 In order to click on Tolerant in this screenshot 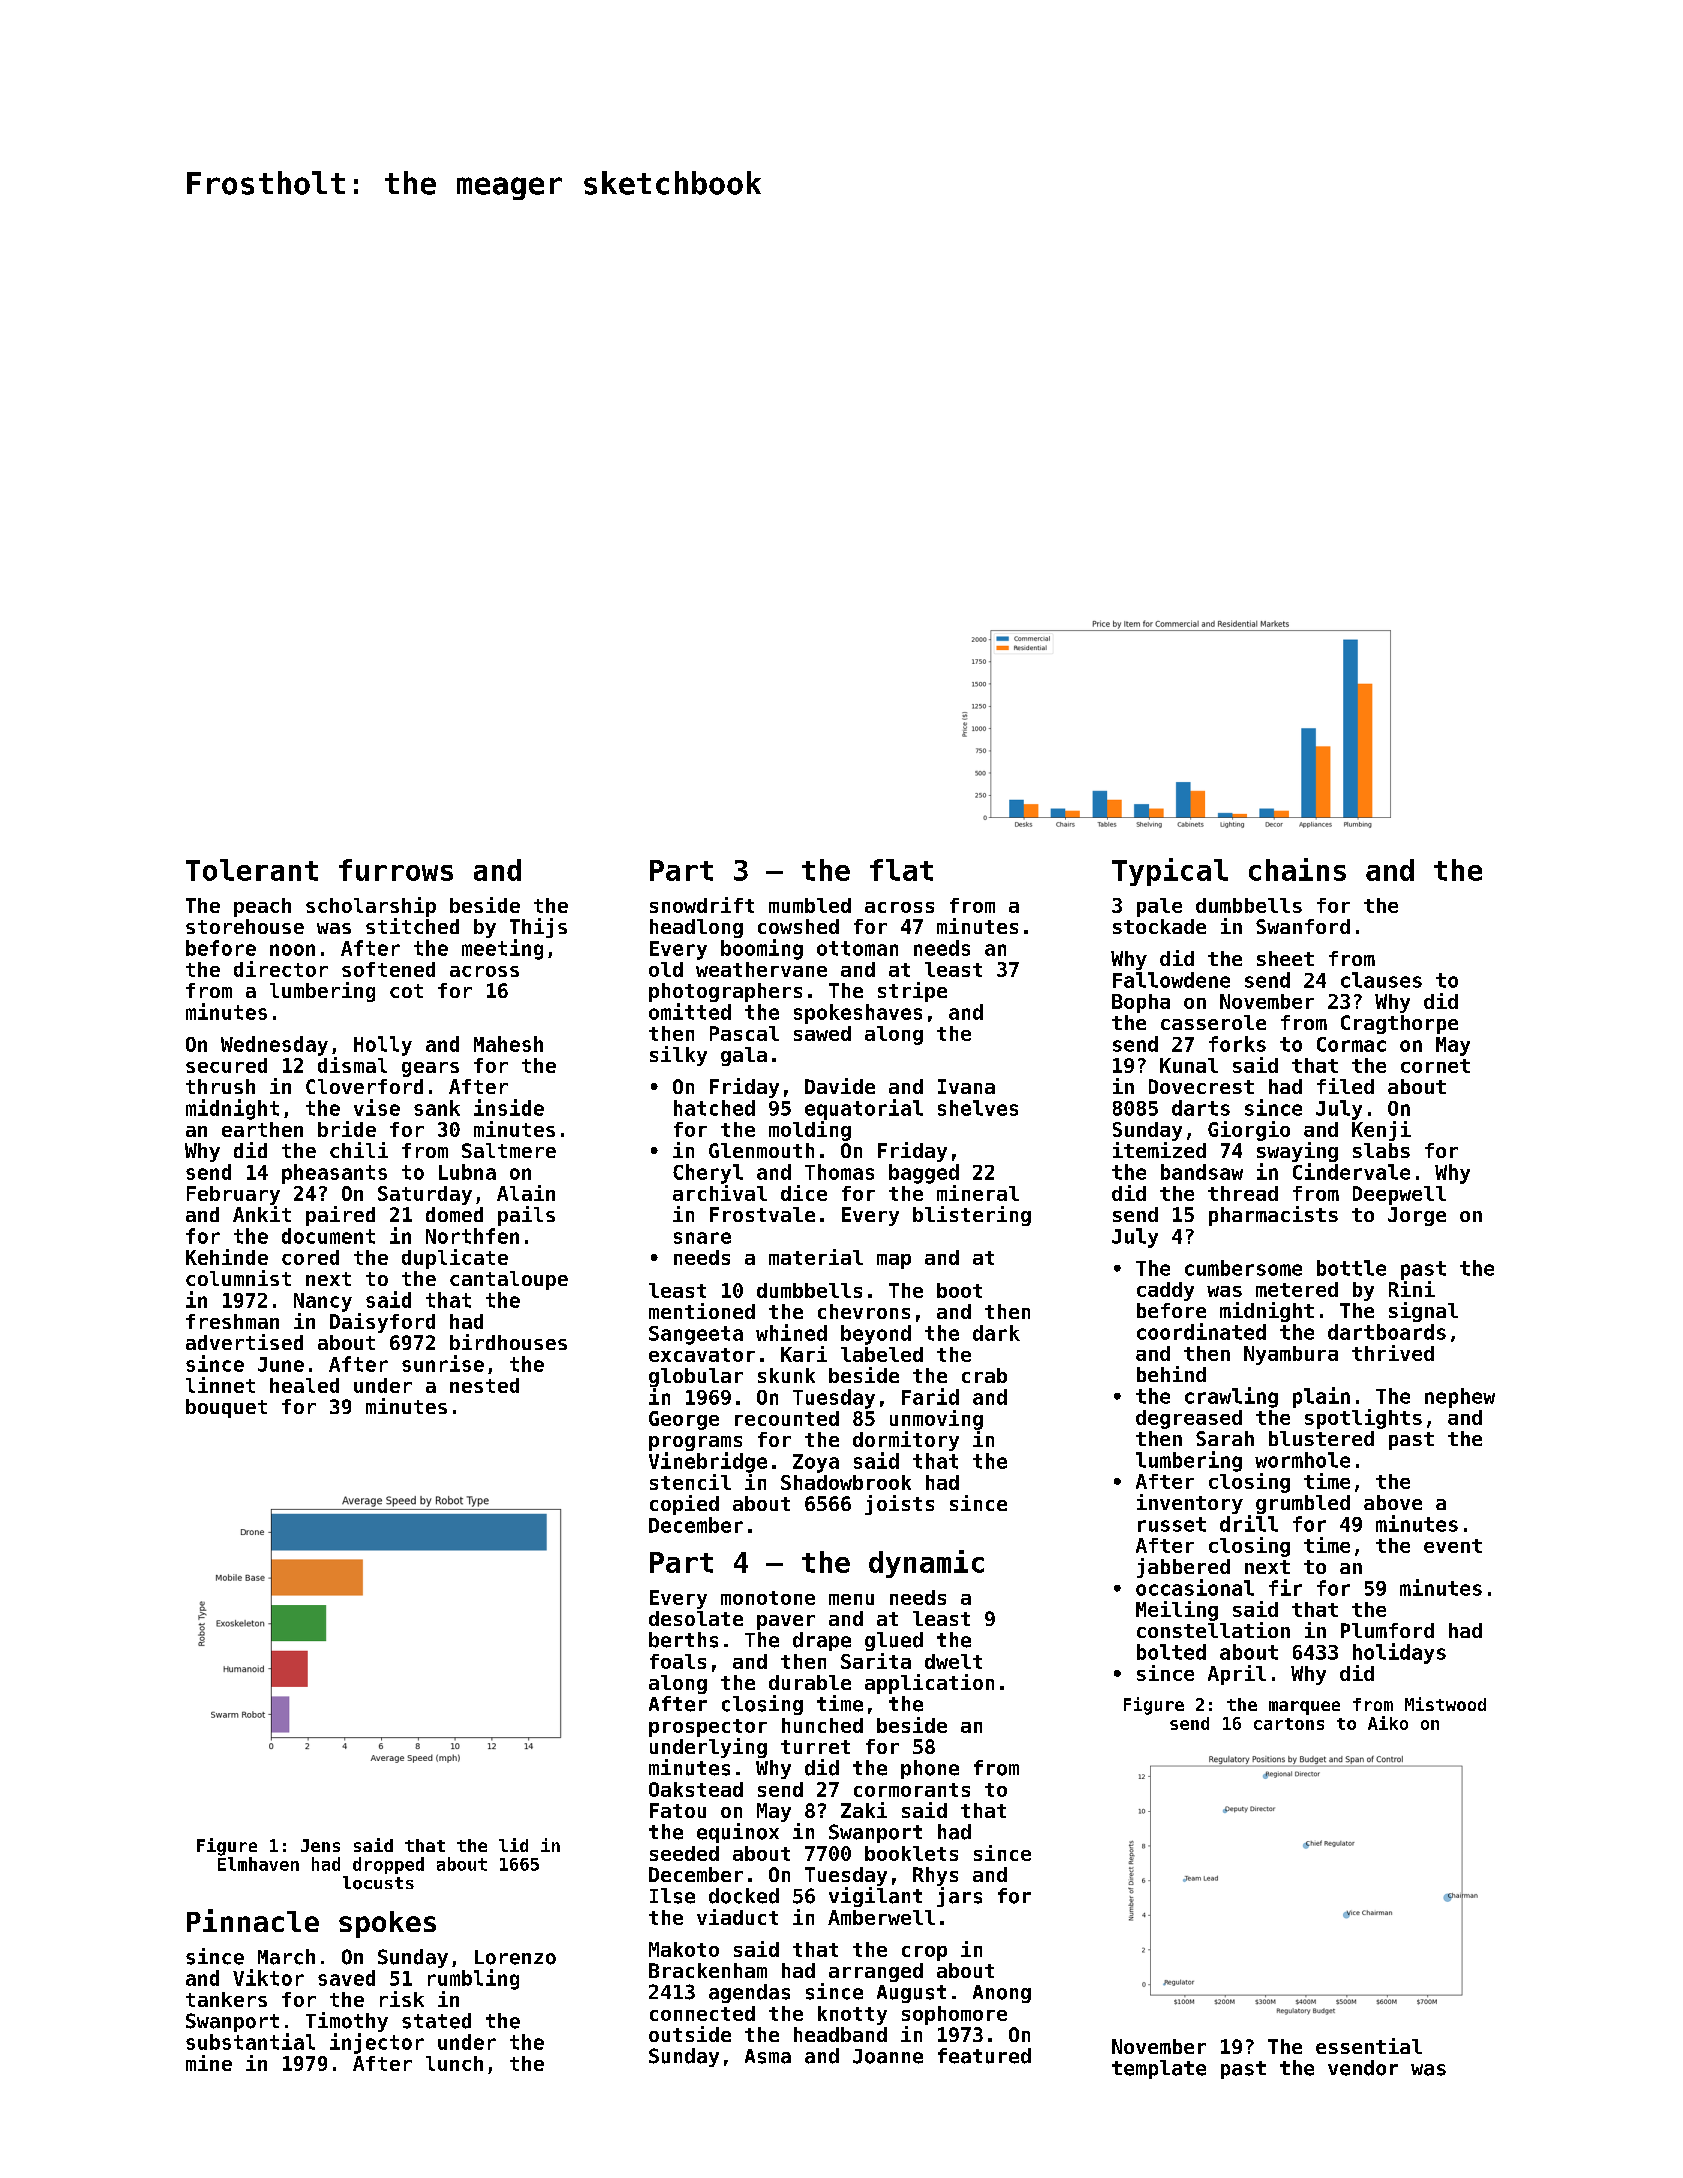, I will do `click(252, 870)`.
